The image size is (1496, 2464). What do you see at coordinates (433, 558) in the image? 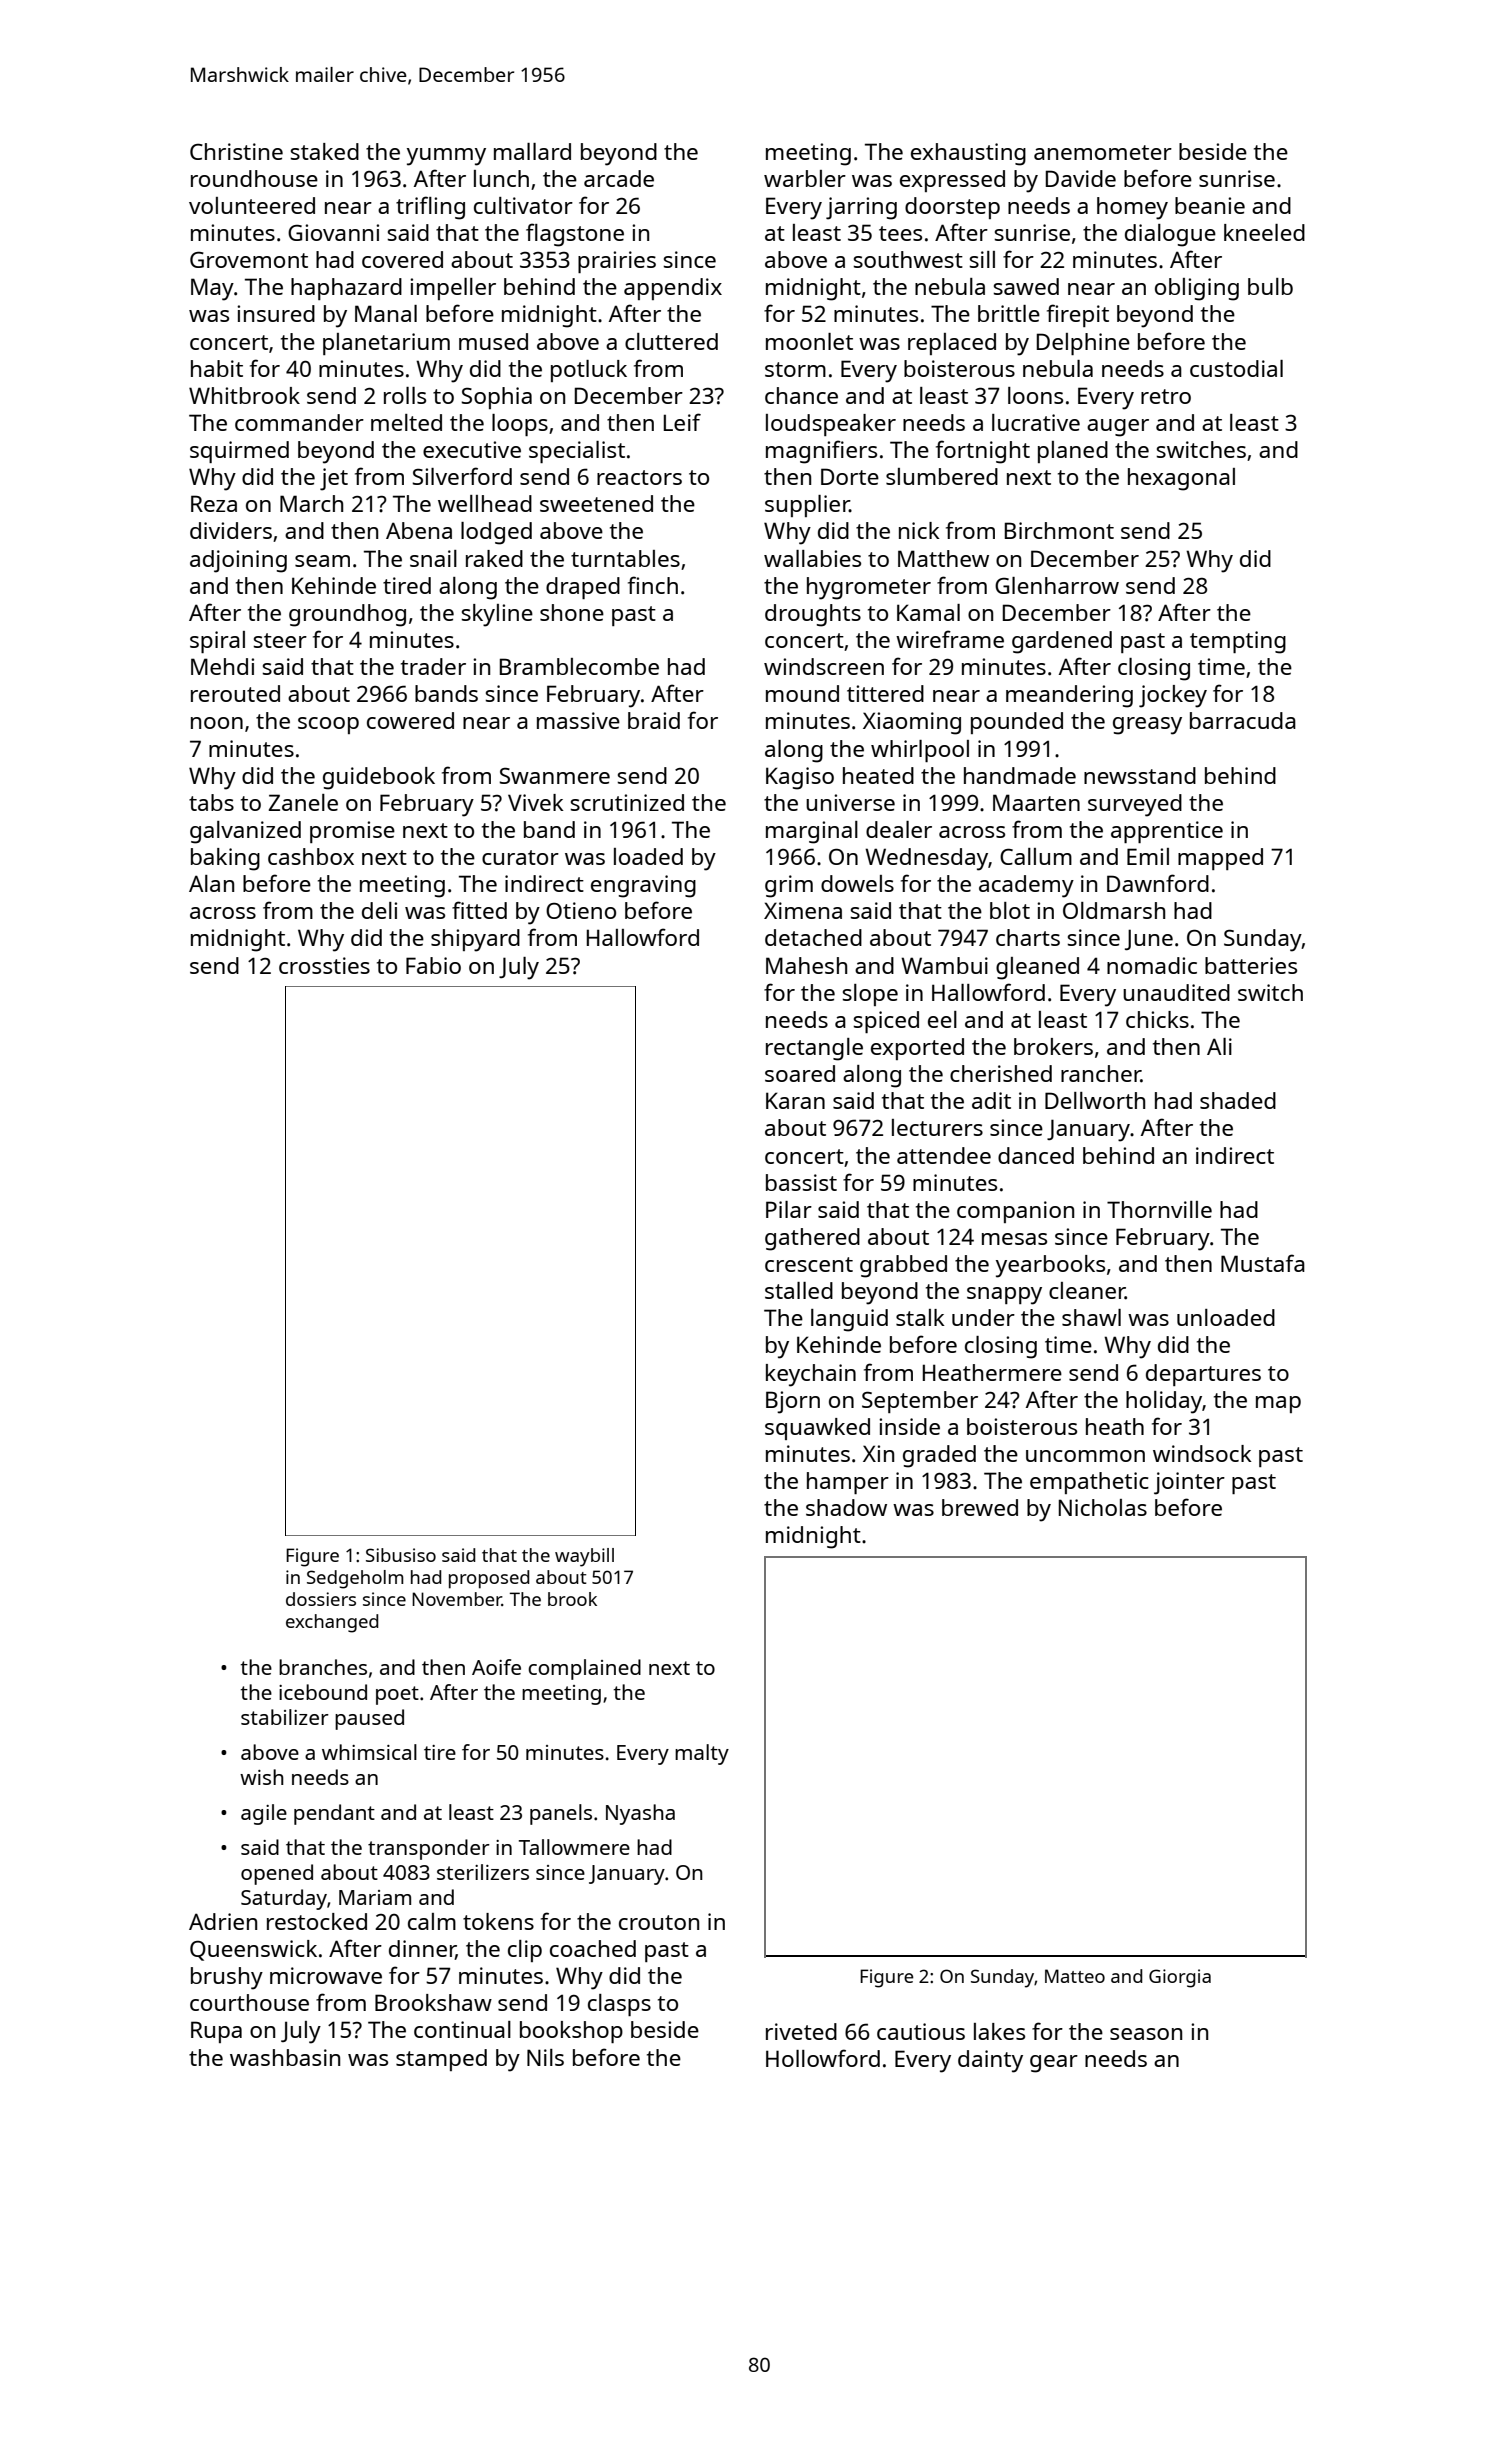
I see `snail` at bounding box center [433, 558].
